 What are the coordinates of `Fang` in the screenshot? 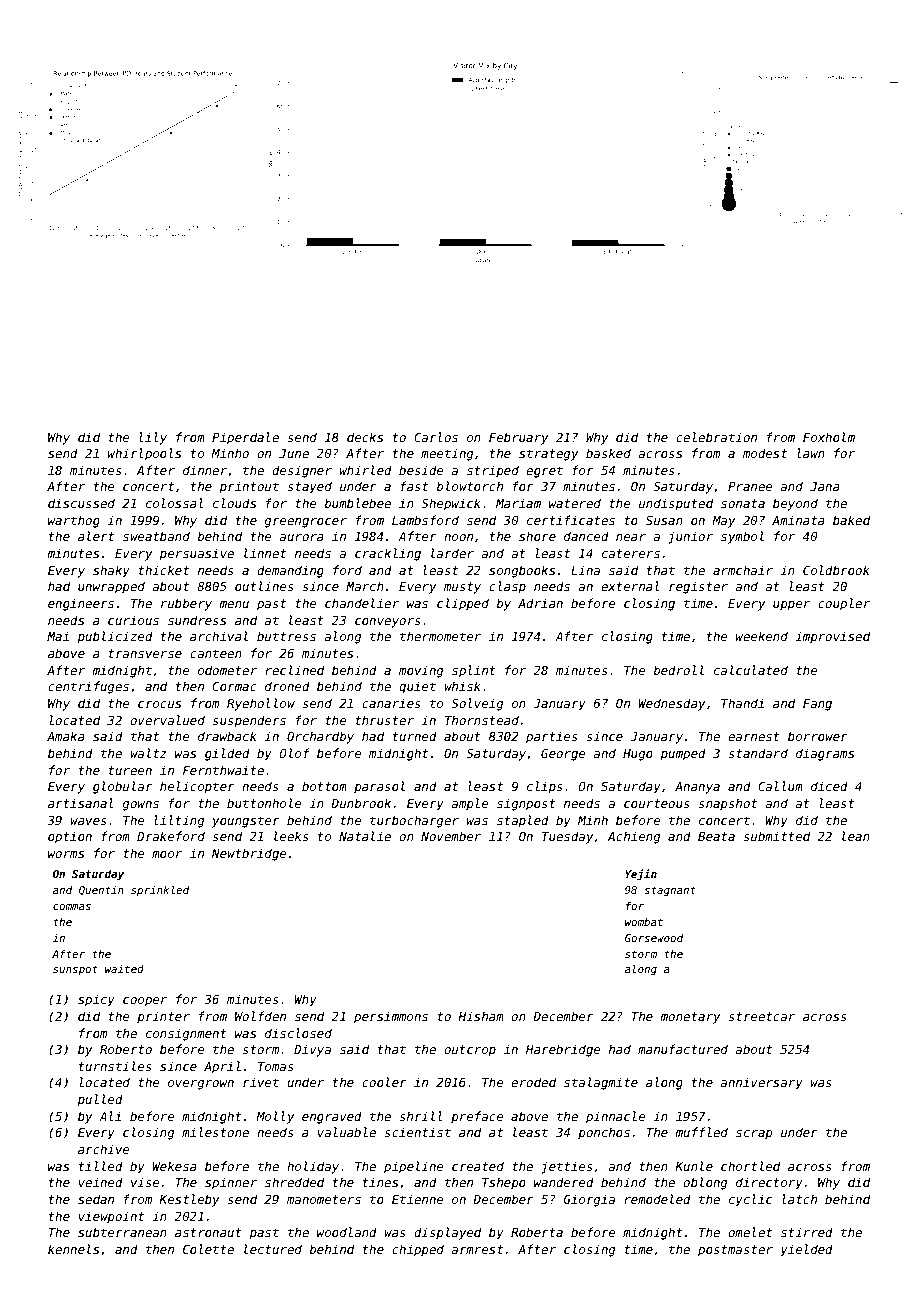 It's located at (817, 705).
